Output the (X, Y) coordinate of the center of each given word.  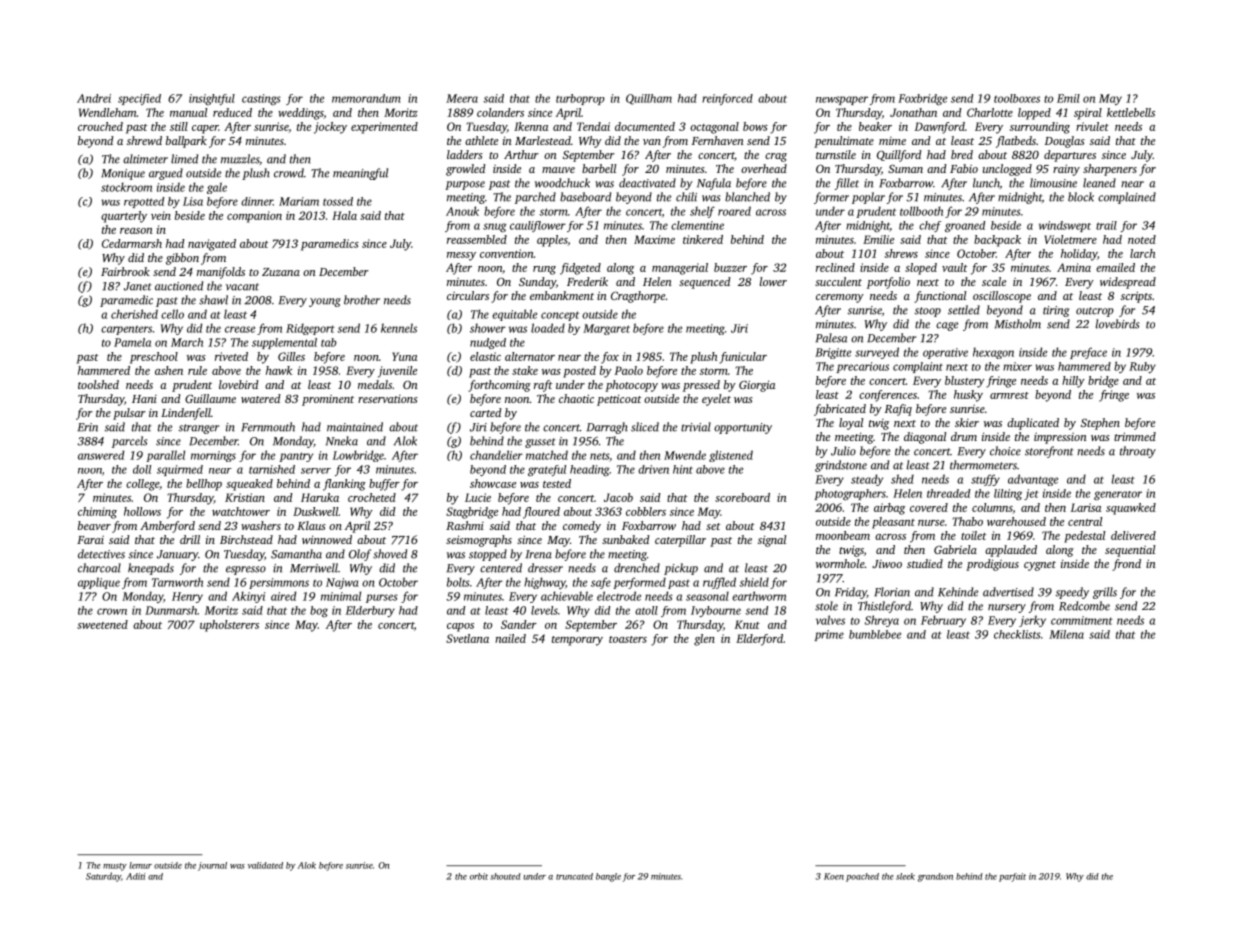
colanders (500, 112)
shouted (505, 876)
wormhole (840, 563)
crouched (100, 126)
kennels (399, 328)
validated (265, 865)
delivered (1133, 535)
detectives (101, 554)
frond (1126, 565)
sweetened (102, 624)
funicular (743, 358)
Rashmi (465, 525)
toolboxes (1017, 98)
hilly (1073, 382)
